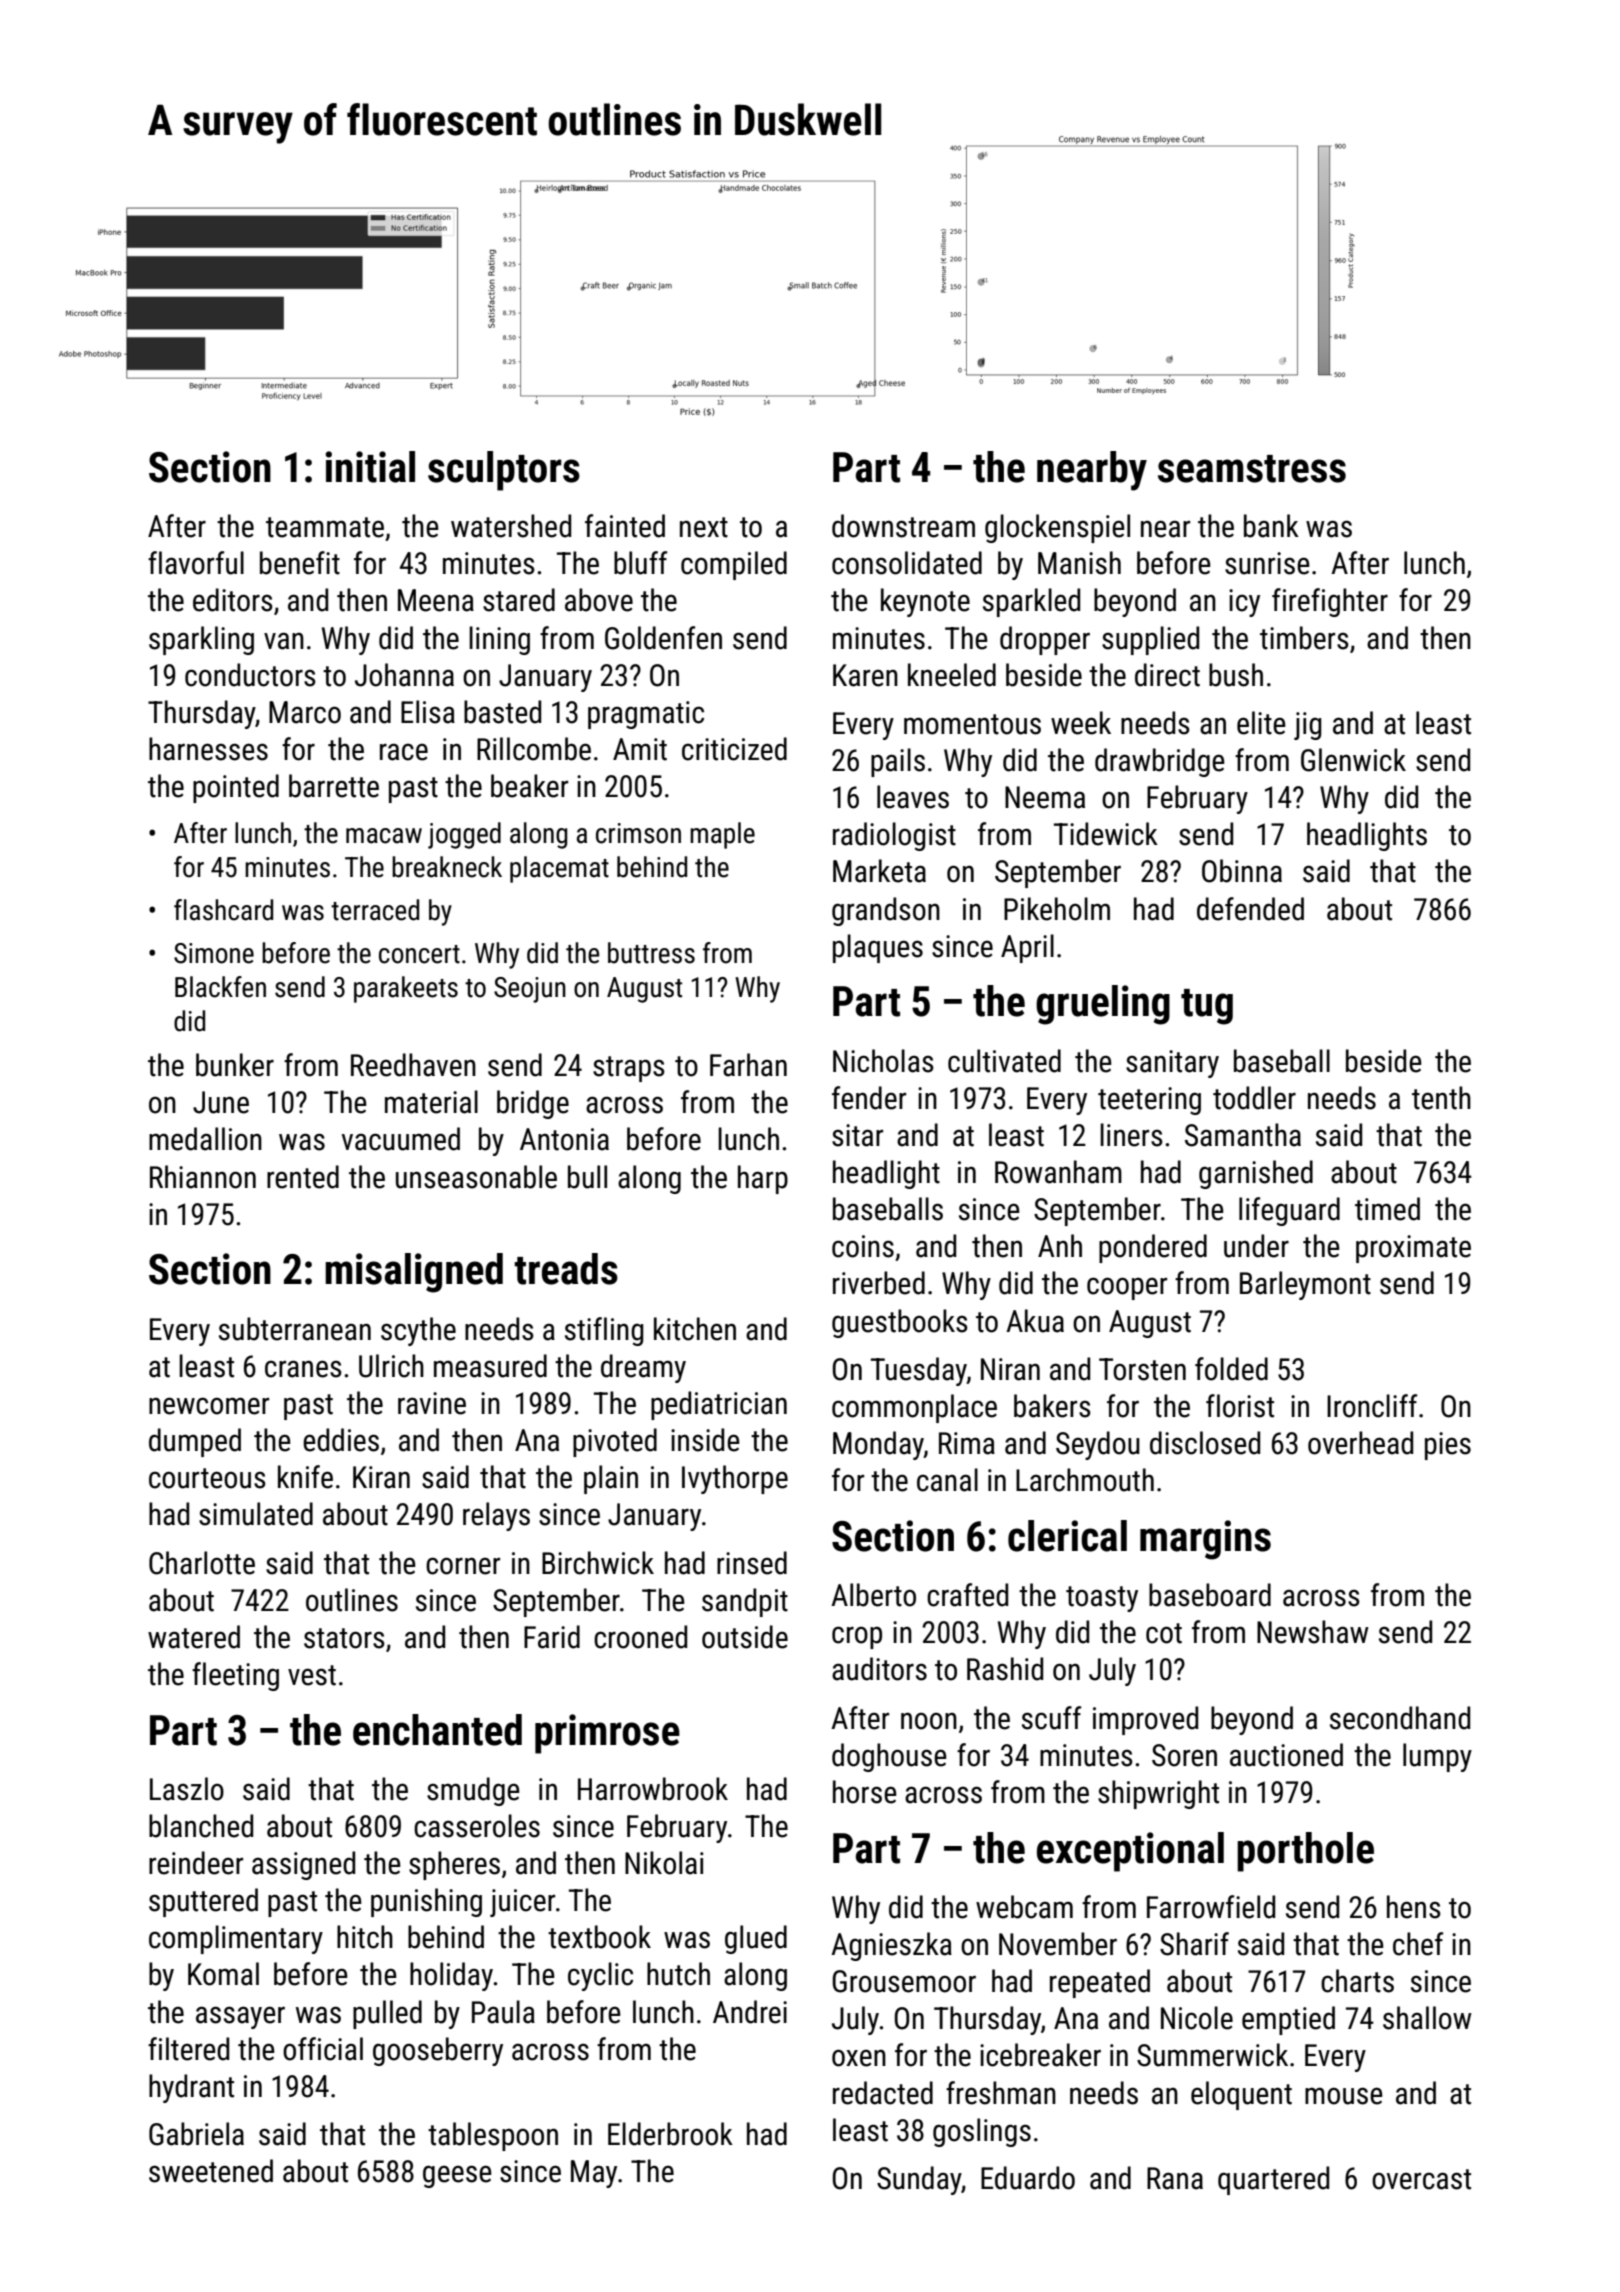  Describe the element at coordinates (1313, 1632) in the screenshot. I see `Newshaw` at that location.
